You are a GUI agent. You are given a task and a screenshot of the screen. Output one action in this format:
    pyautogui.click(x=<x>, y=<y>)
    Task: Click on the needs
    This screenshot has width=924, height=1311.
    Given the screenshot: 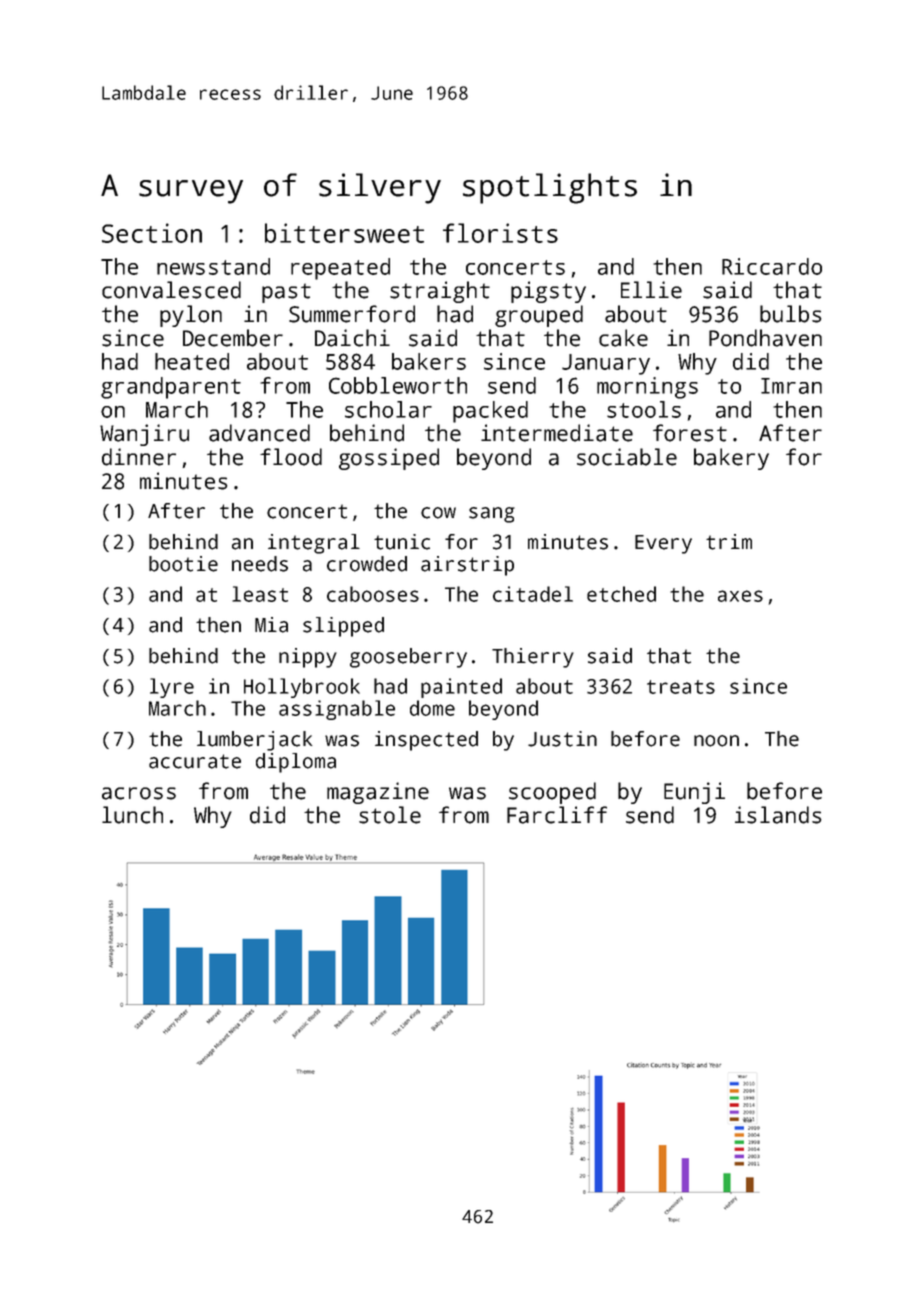 What is the action you would take?
    pyautogui.click(x=260, y=564)
